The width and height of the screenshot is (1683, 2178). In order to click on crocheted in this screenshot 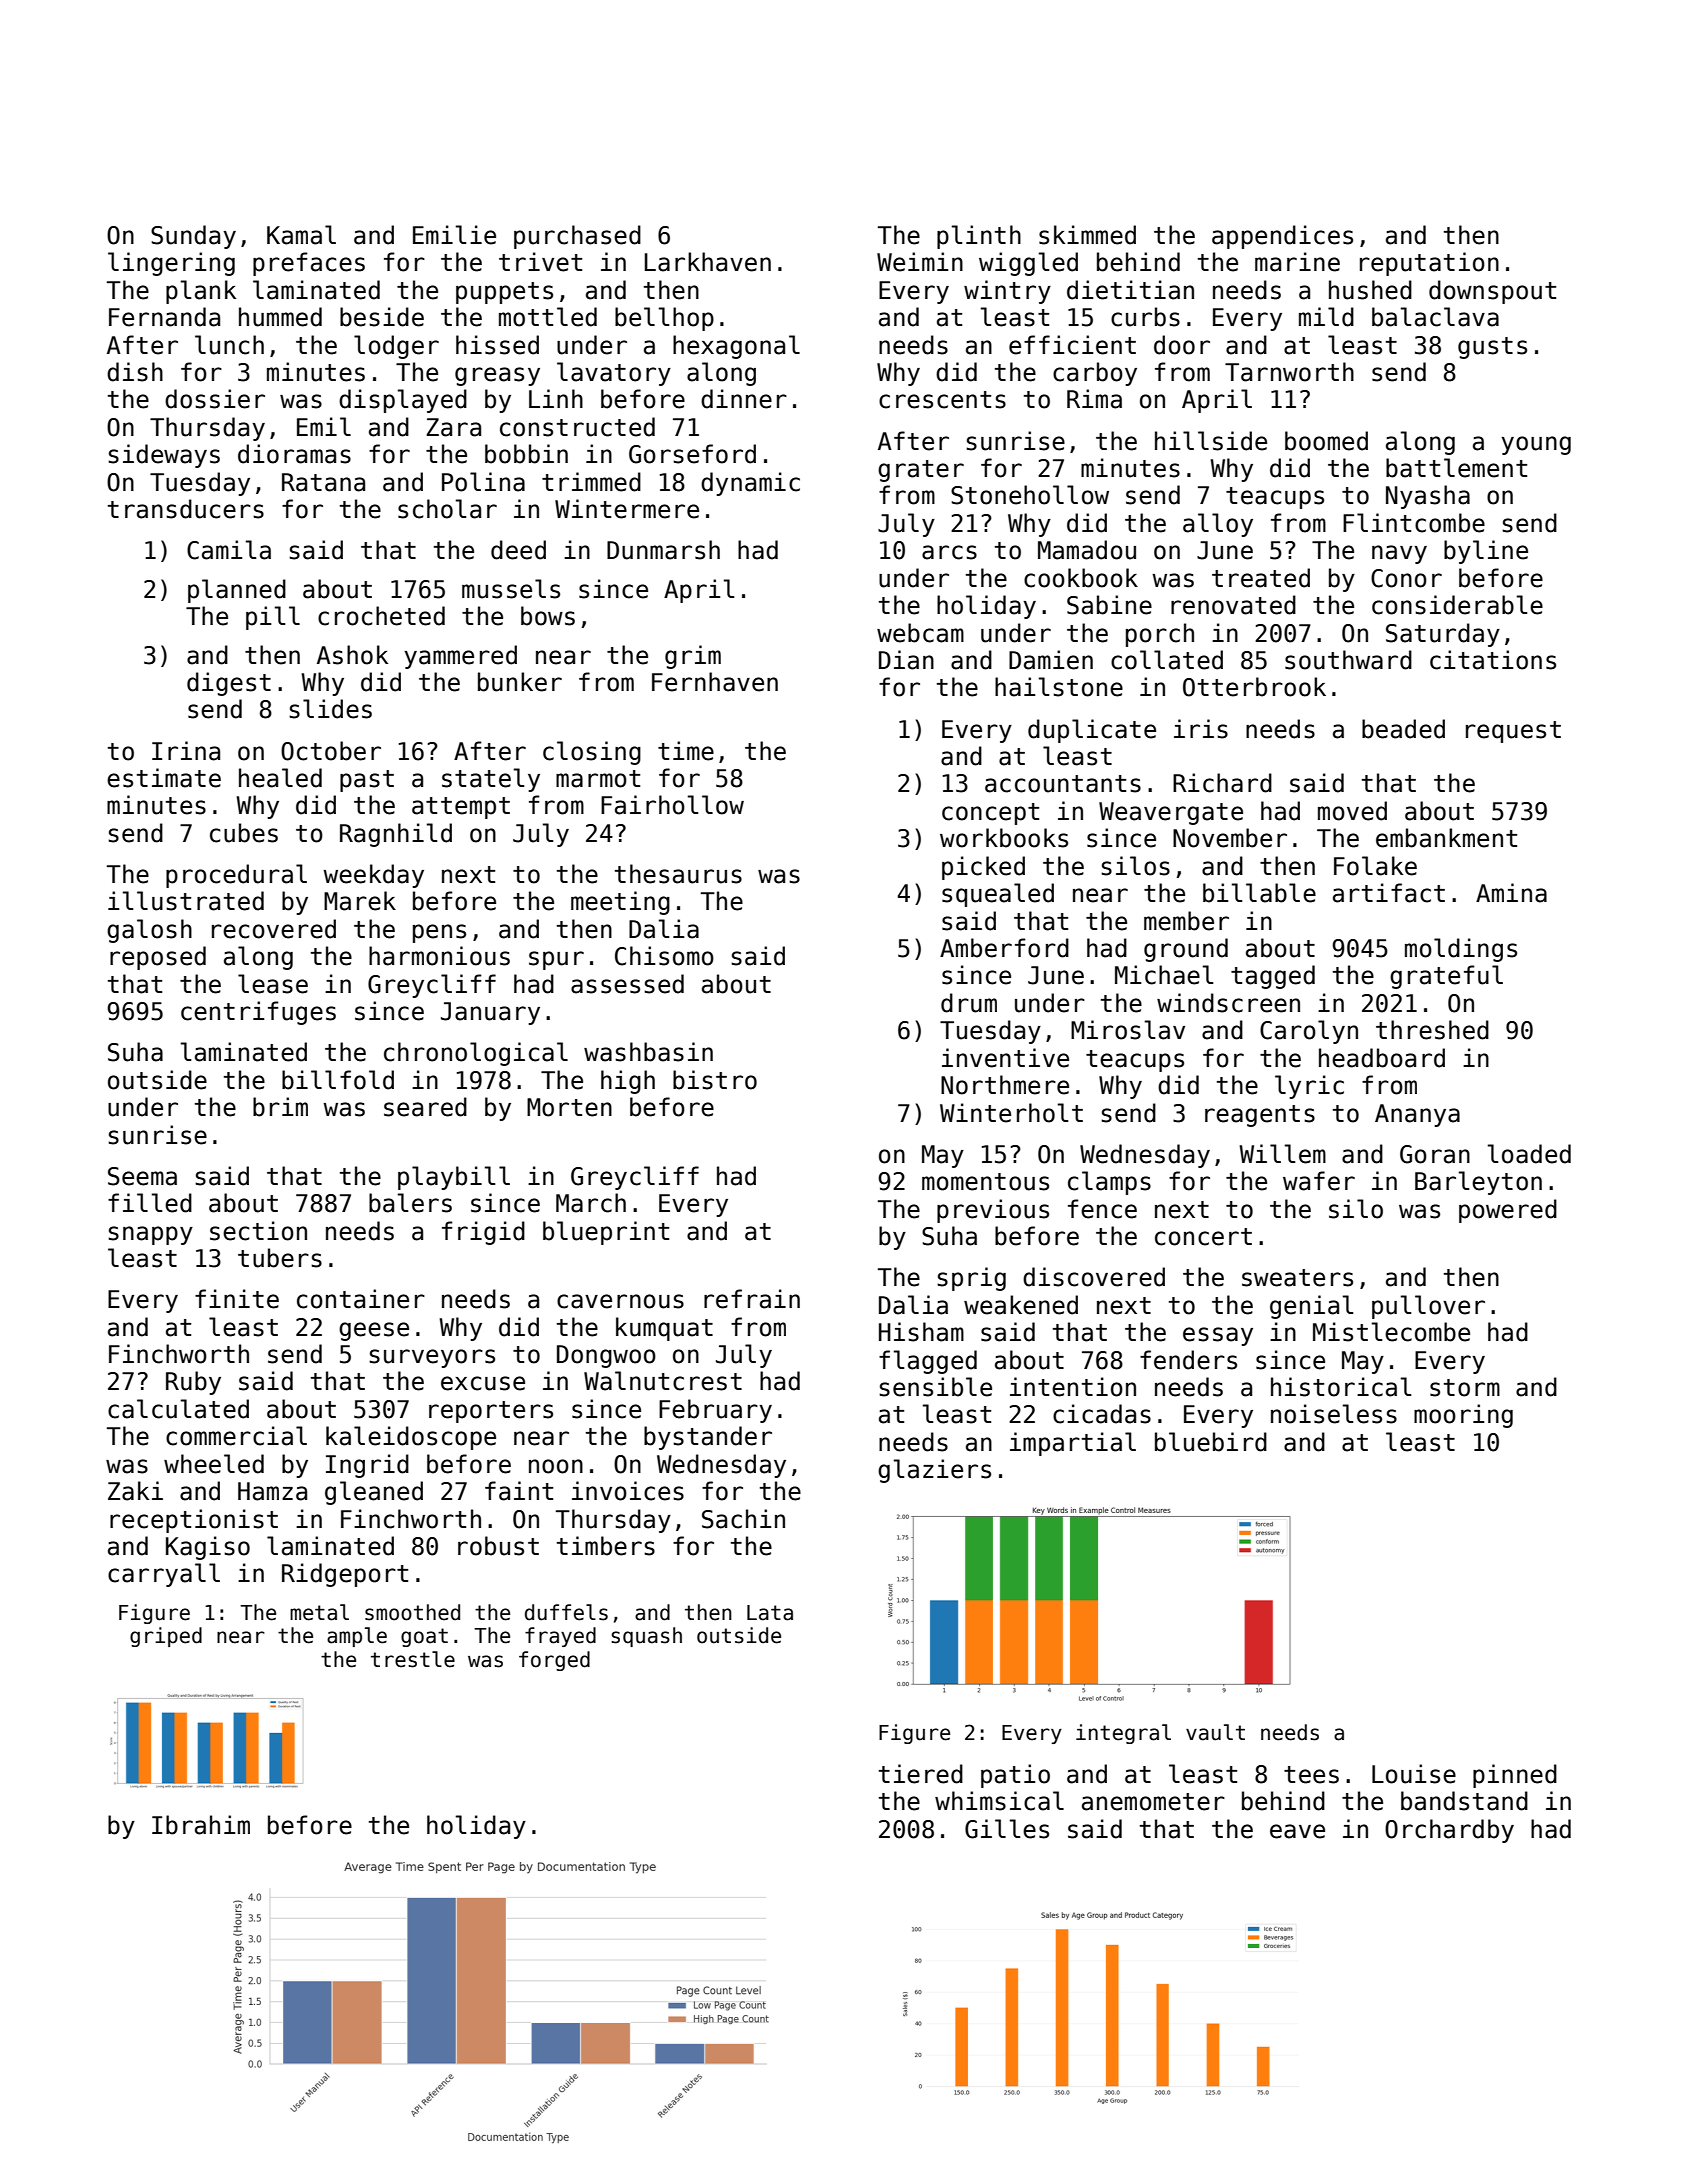, I will do `click(381, 616)`.
